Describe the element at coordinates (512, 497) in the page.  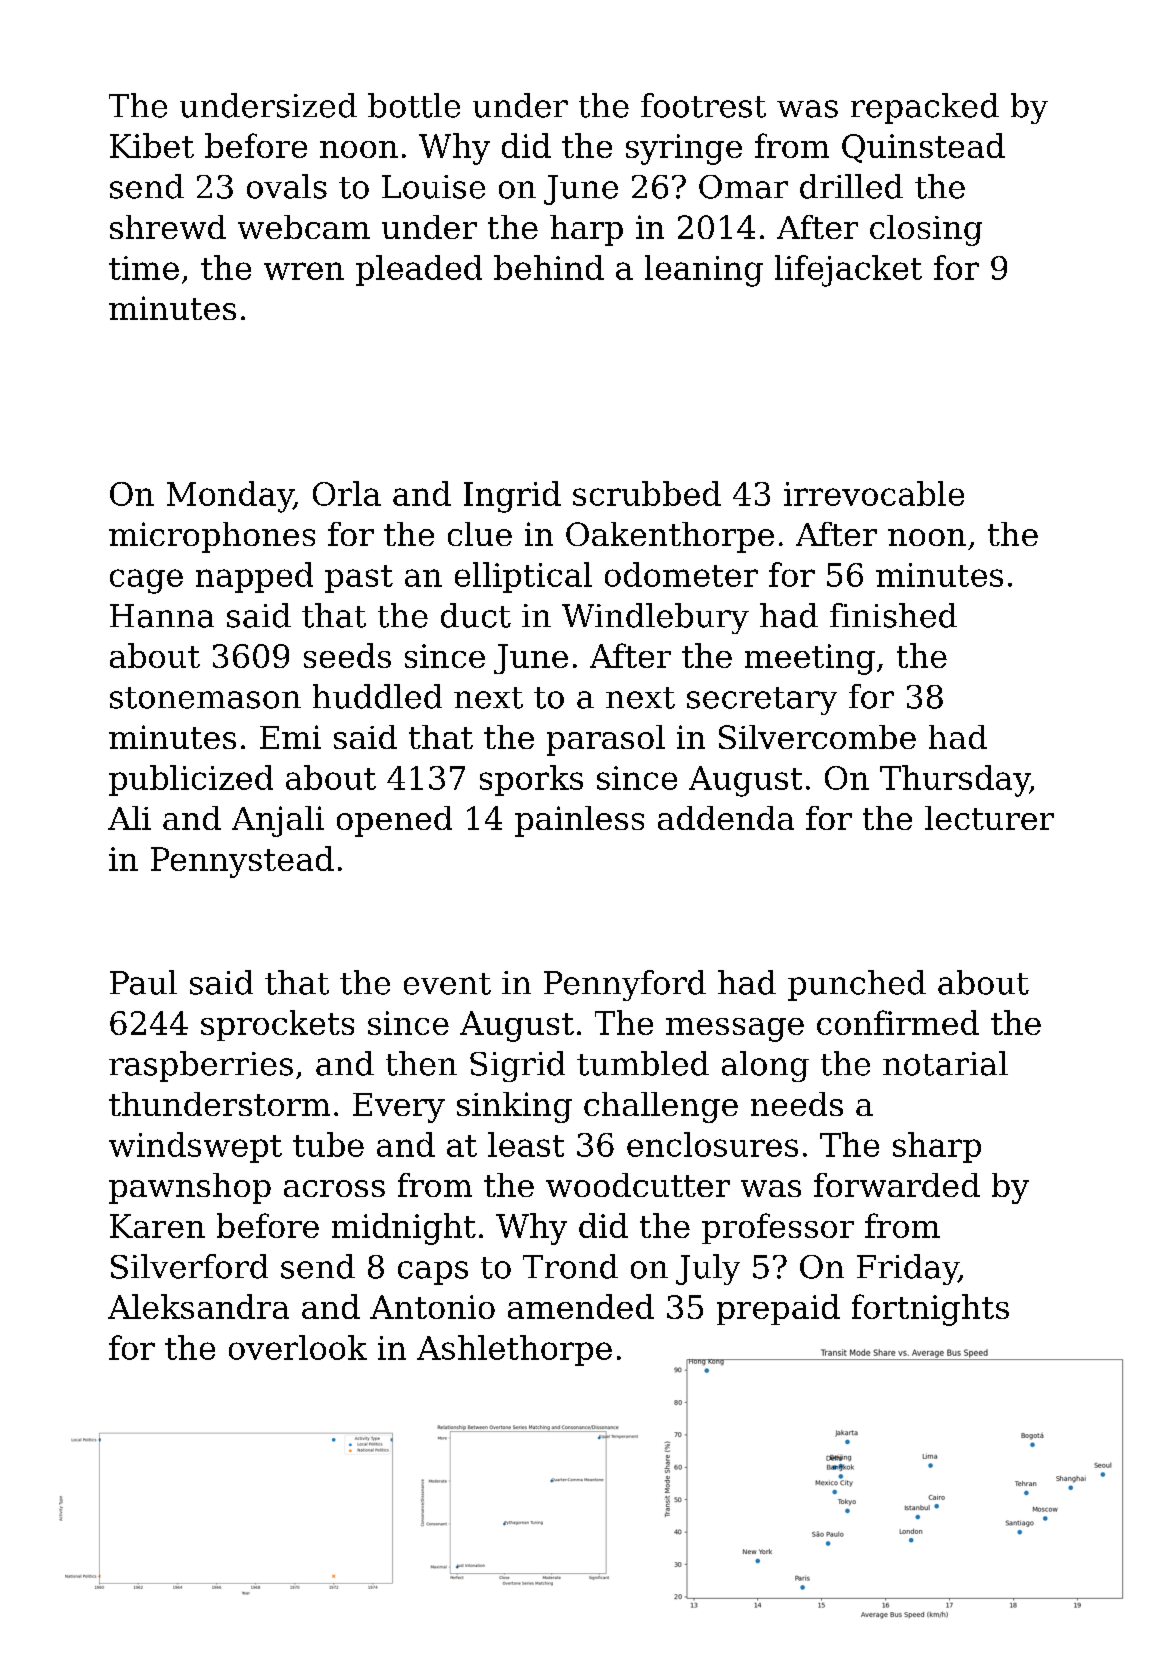
I see `Ingrid` at that location.
